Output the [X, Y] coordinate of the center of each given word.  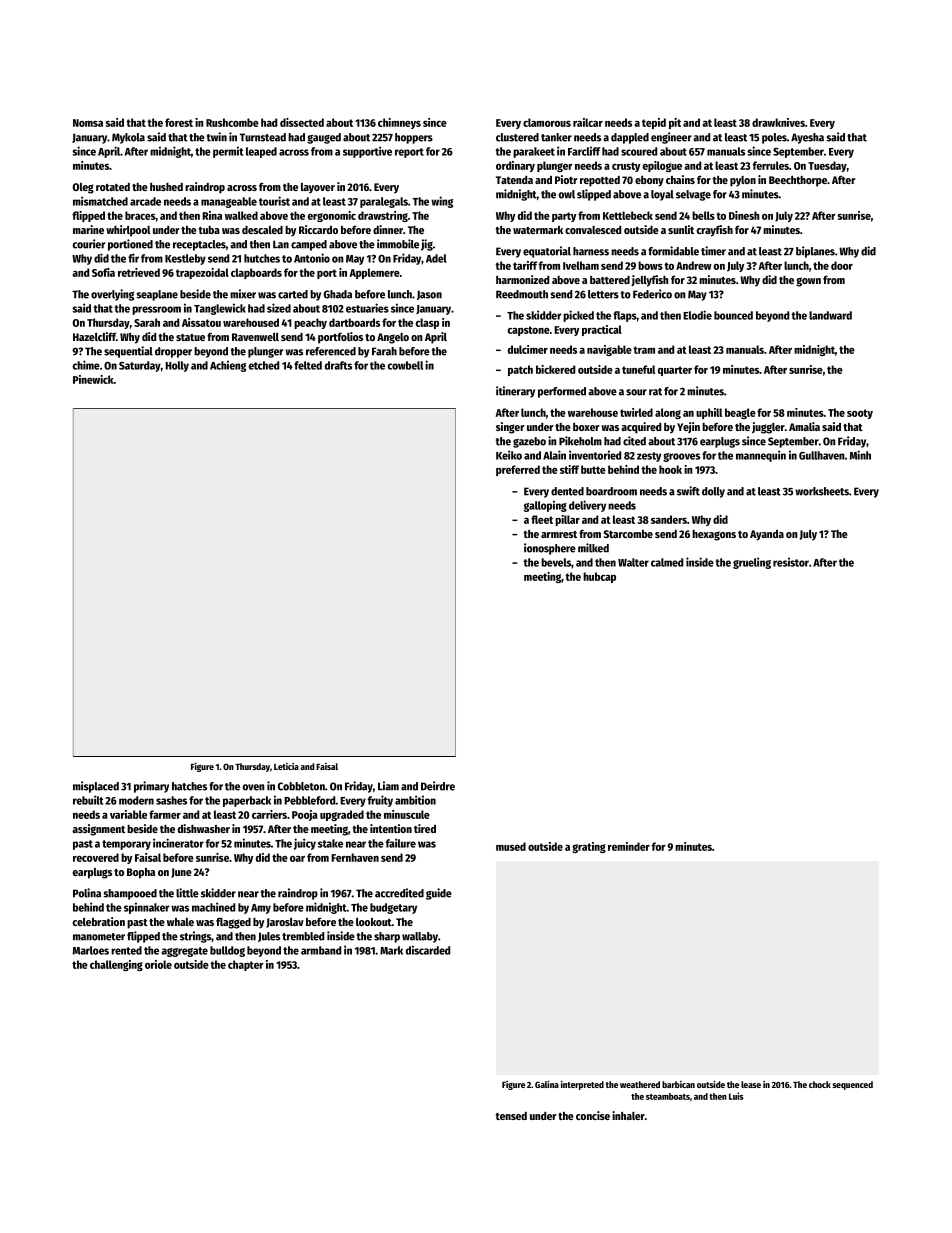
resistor [791, 562]
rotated [113, 187]
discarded [428, 950]
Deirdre [438, 786]
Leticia [286, 766]
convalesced [593, 230]
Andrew [693, 265]
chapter [246, 965]
